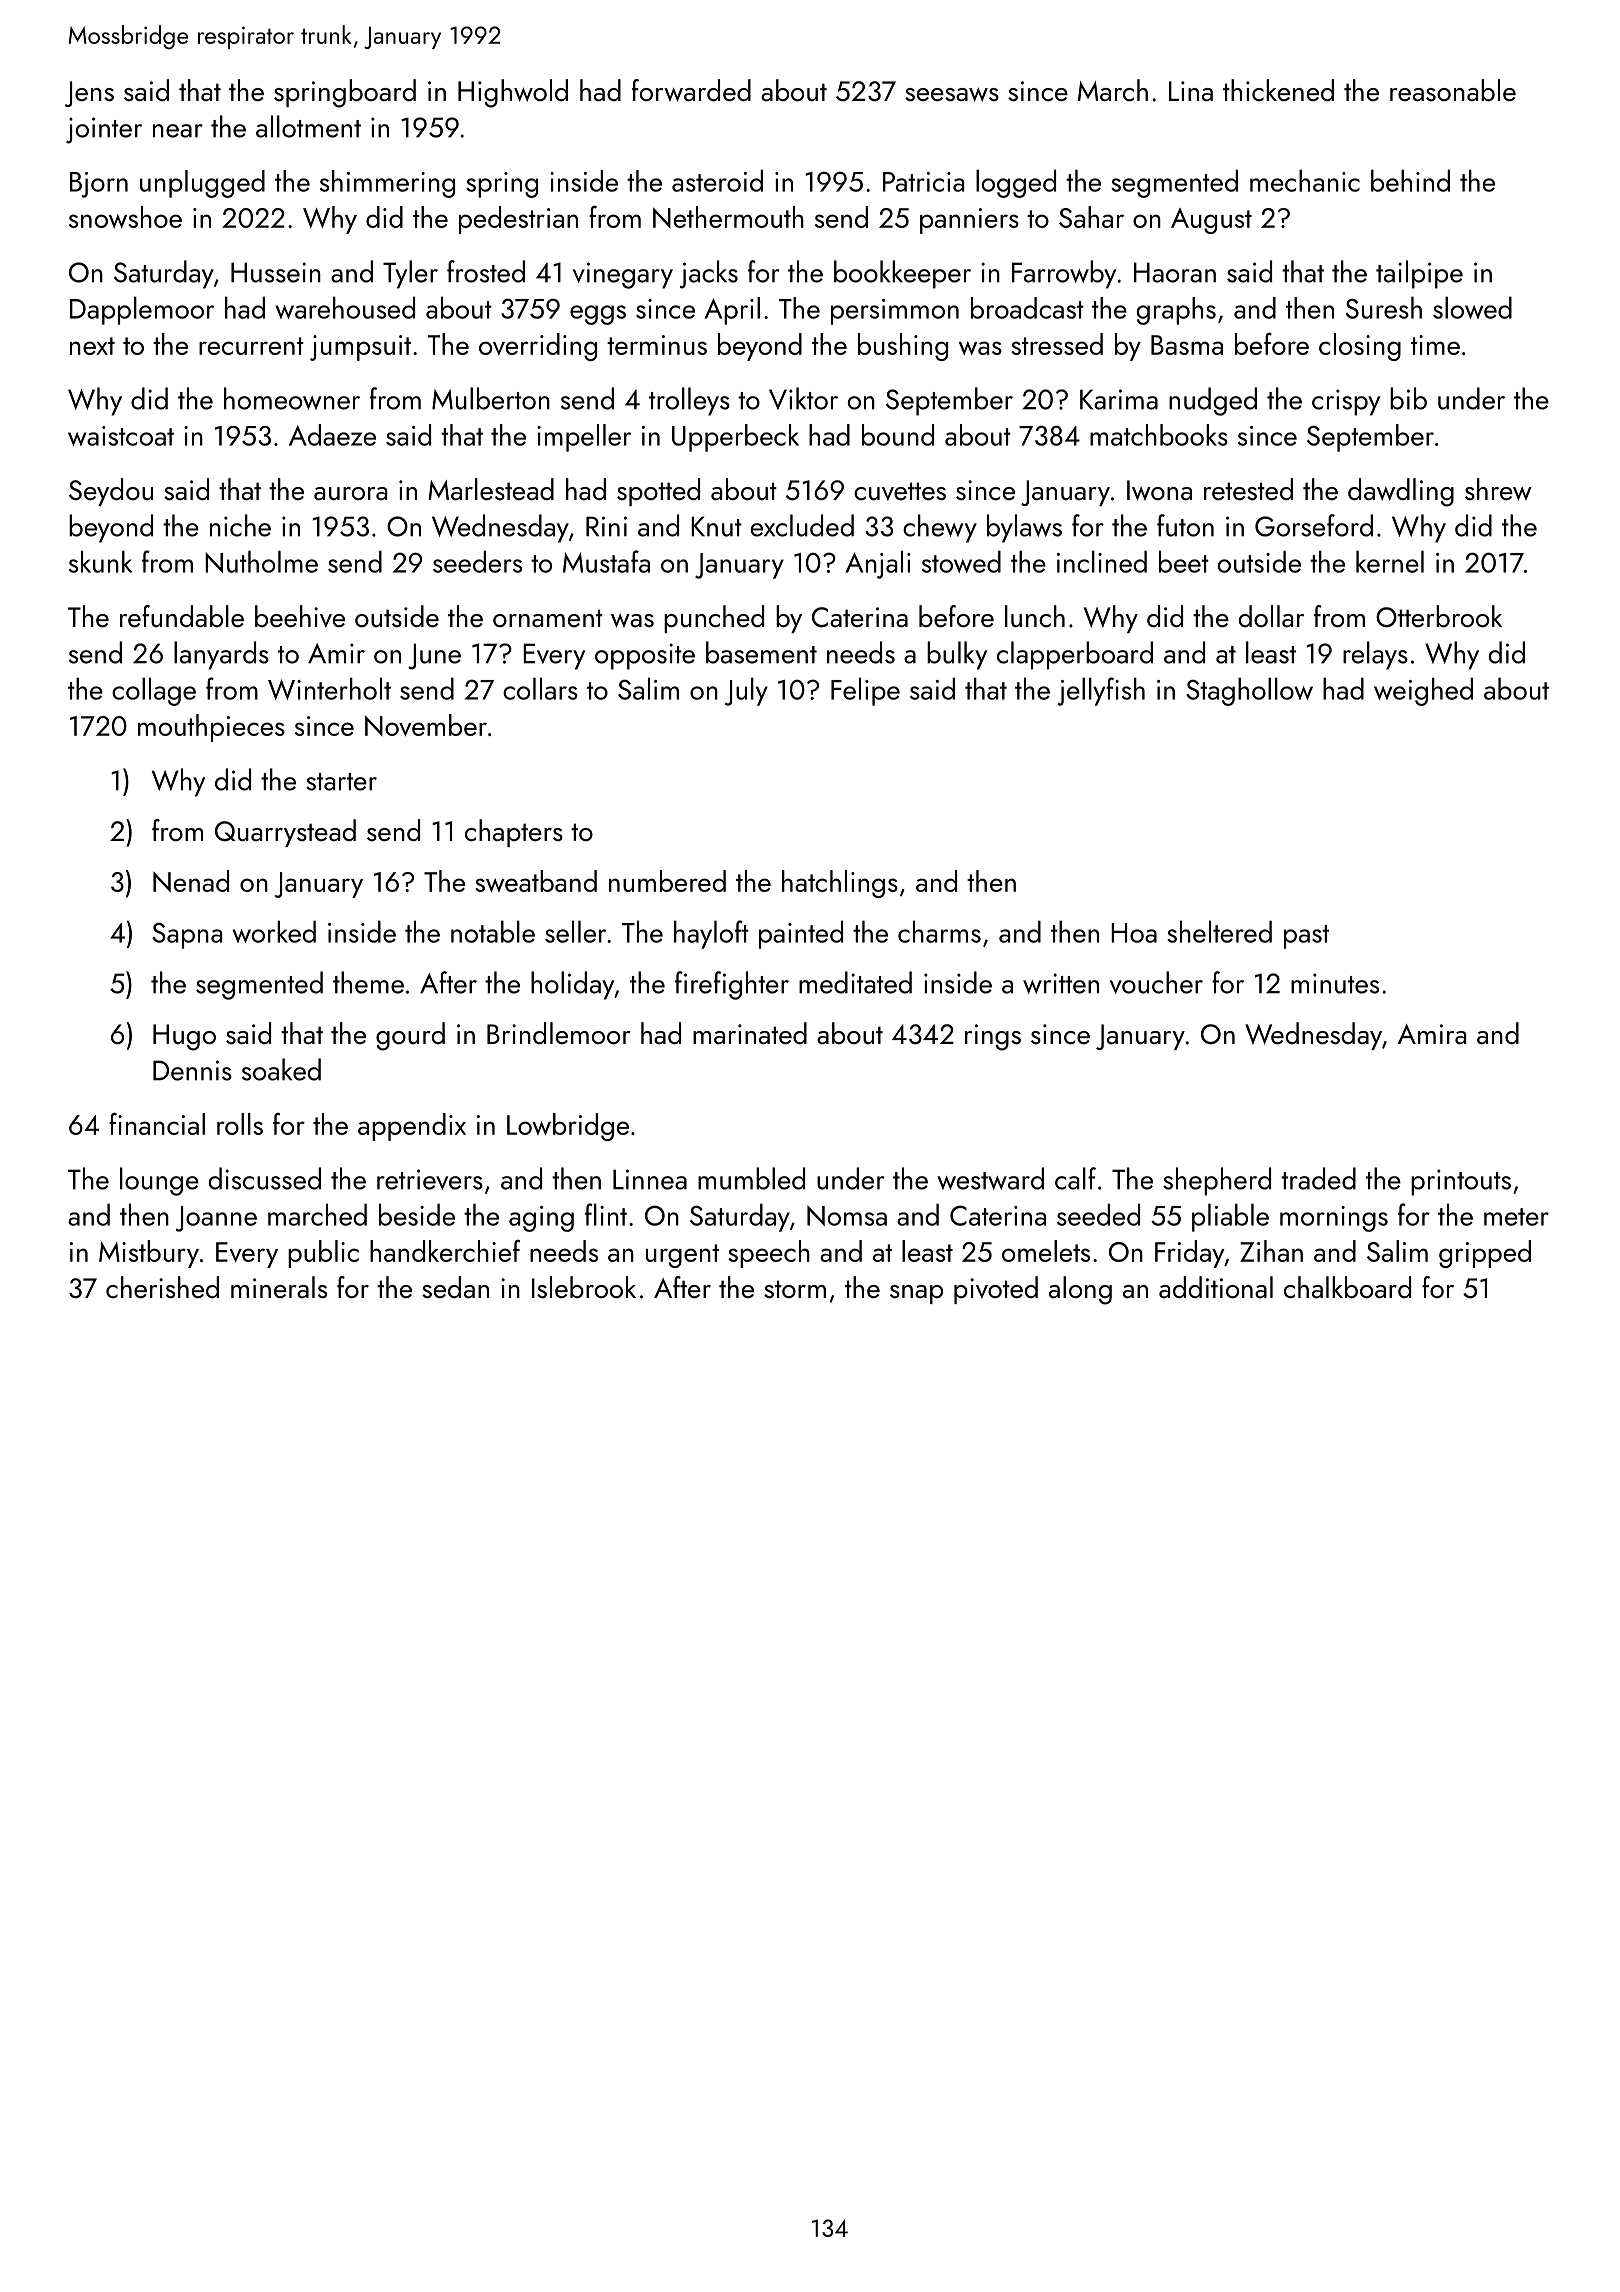 This image has width=1620, height=2292. I want to click on Sapna, so click(187, 935).
